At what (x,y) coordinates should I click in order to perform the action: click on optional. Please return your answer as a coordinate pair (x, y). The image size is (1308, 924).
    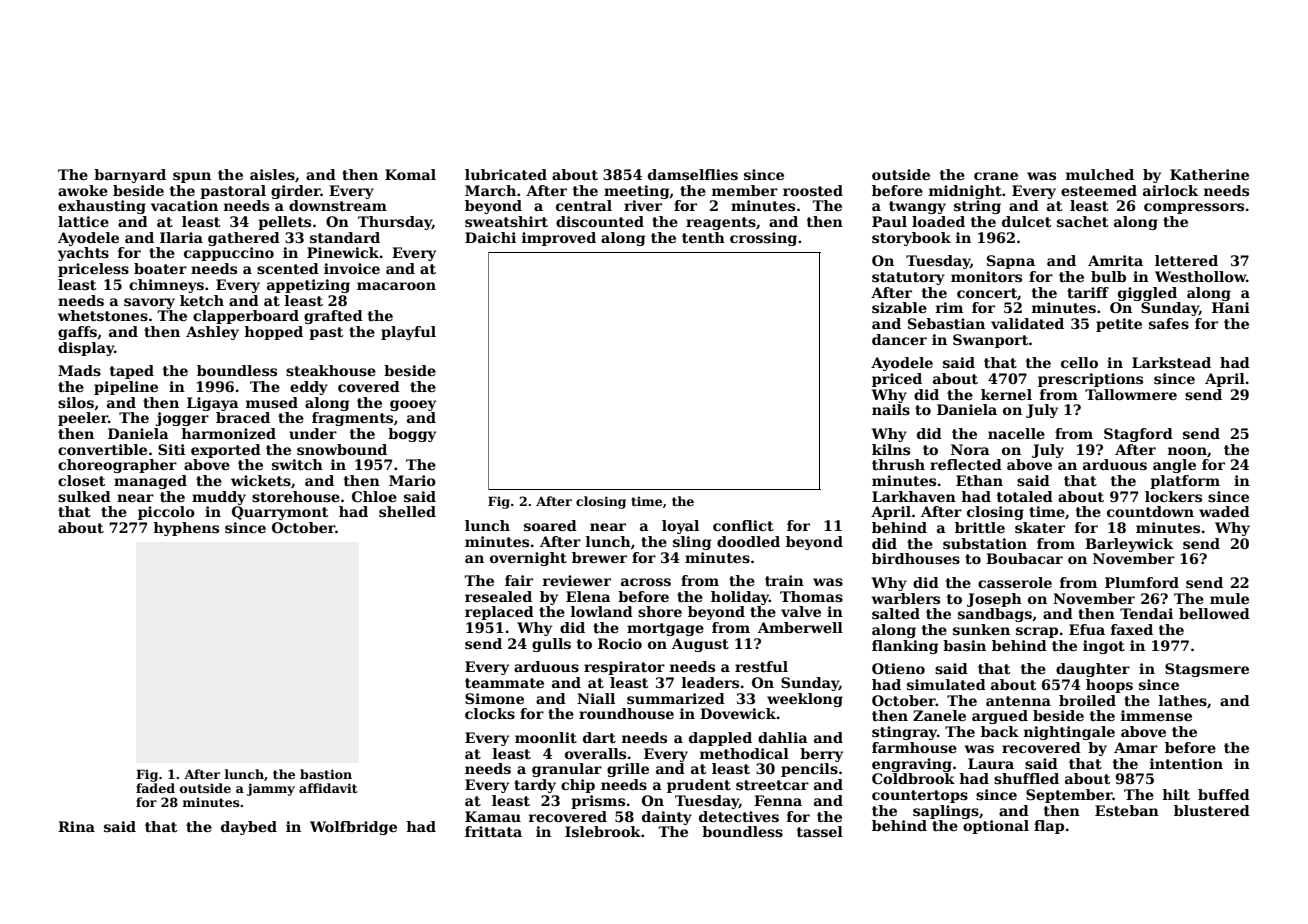
    Looking at the image, I should click on (996, 827).
